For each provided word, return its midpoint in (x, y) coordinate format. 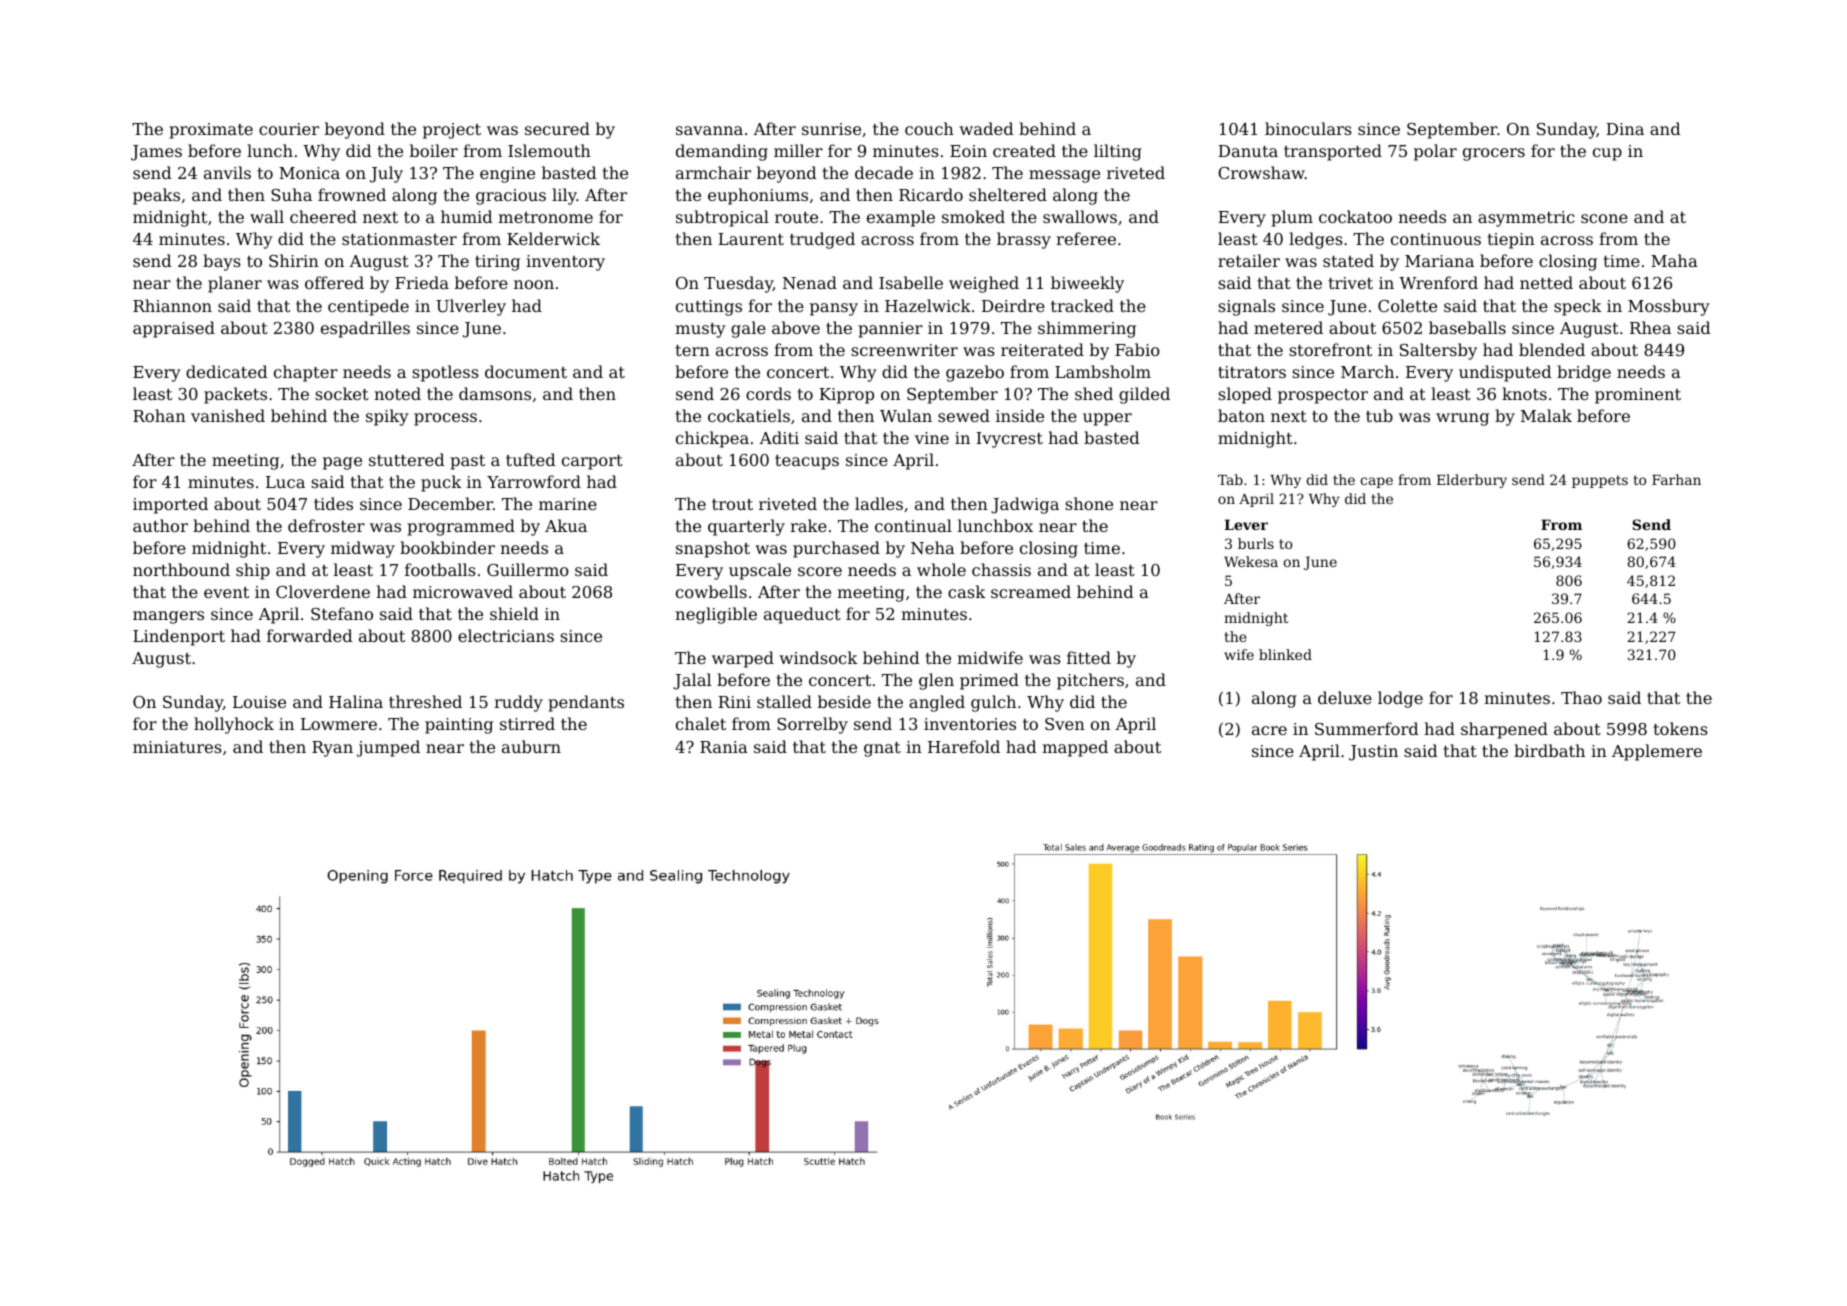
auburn (531, 746)
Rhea (1650, 327)
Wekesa (1251, 561)
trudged (822, 240)
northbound (181, 569)
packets (235, 395)
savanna (709, 130)
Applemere (1657, 752)
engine (507, 175)
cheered (323, 216)
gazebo (975, 373)
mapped (1075, 748)
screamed (1031, 591)
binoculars (1308, 128)
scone (1604, 218)
